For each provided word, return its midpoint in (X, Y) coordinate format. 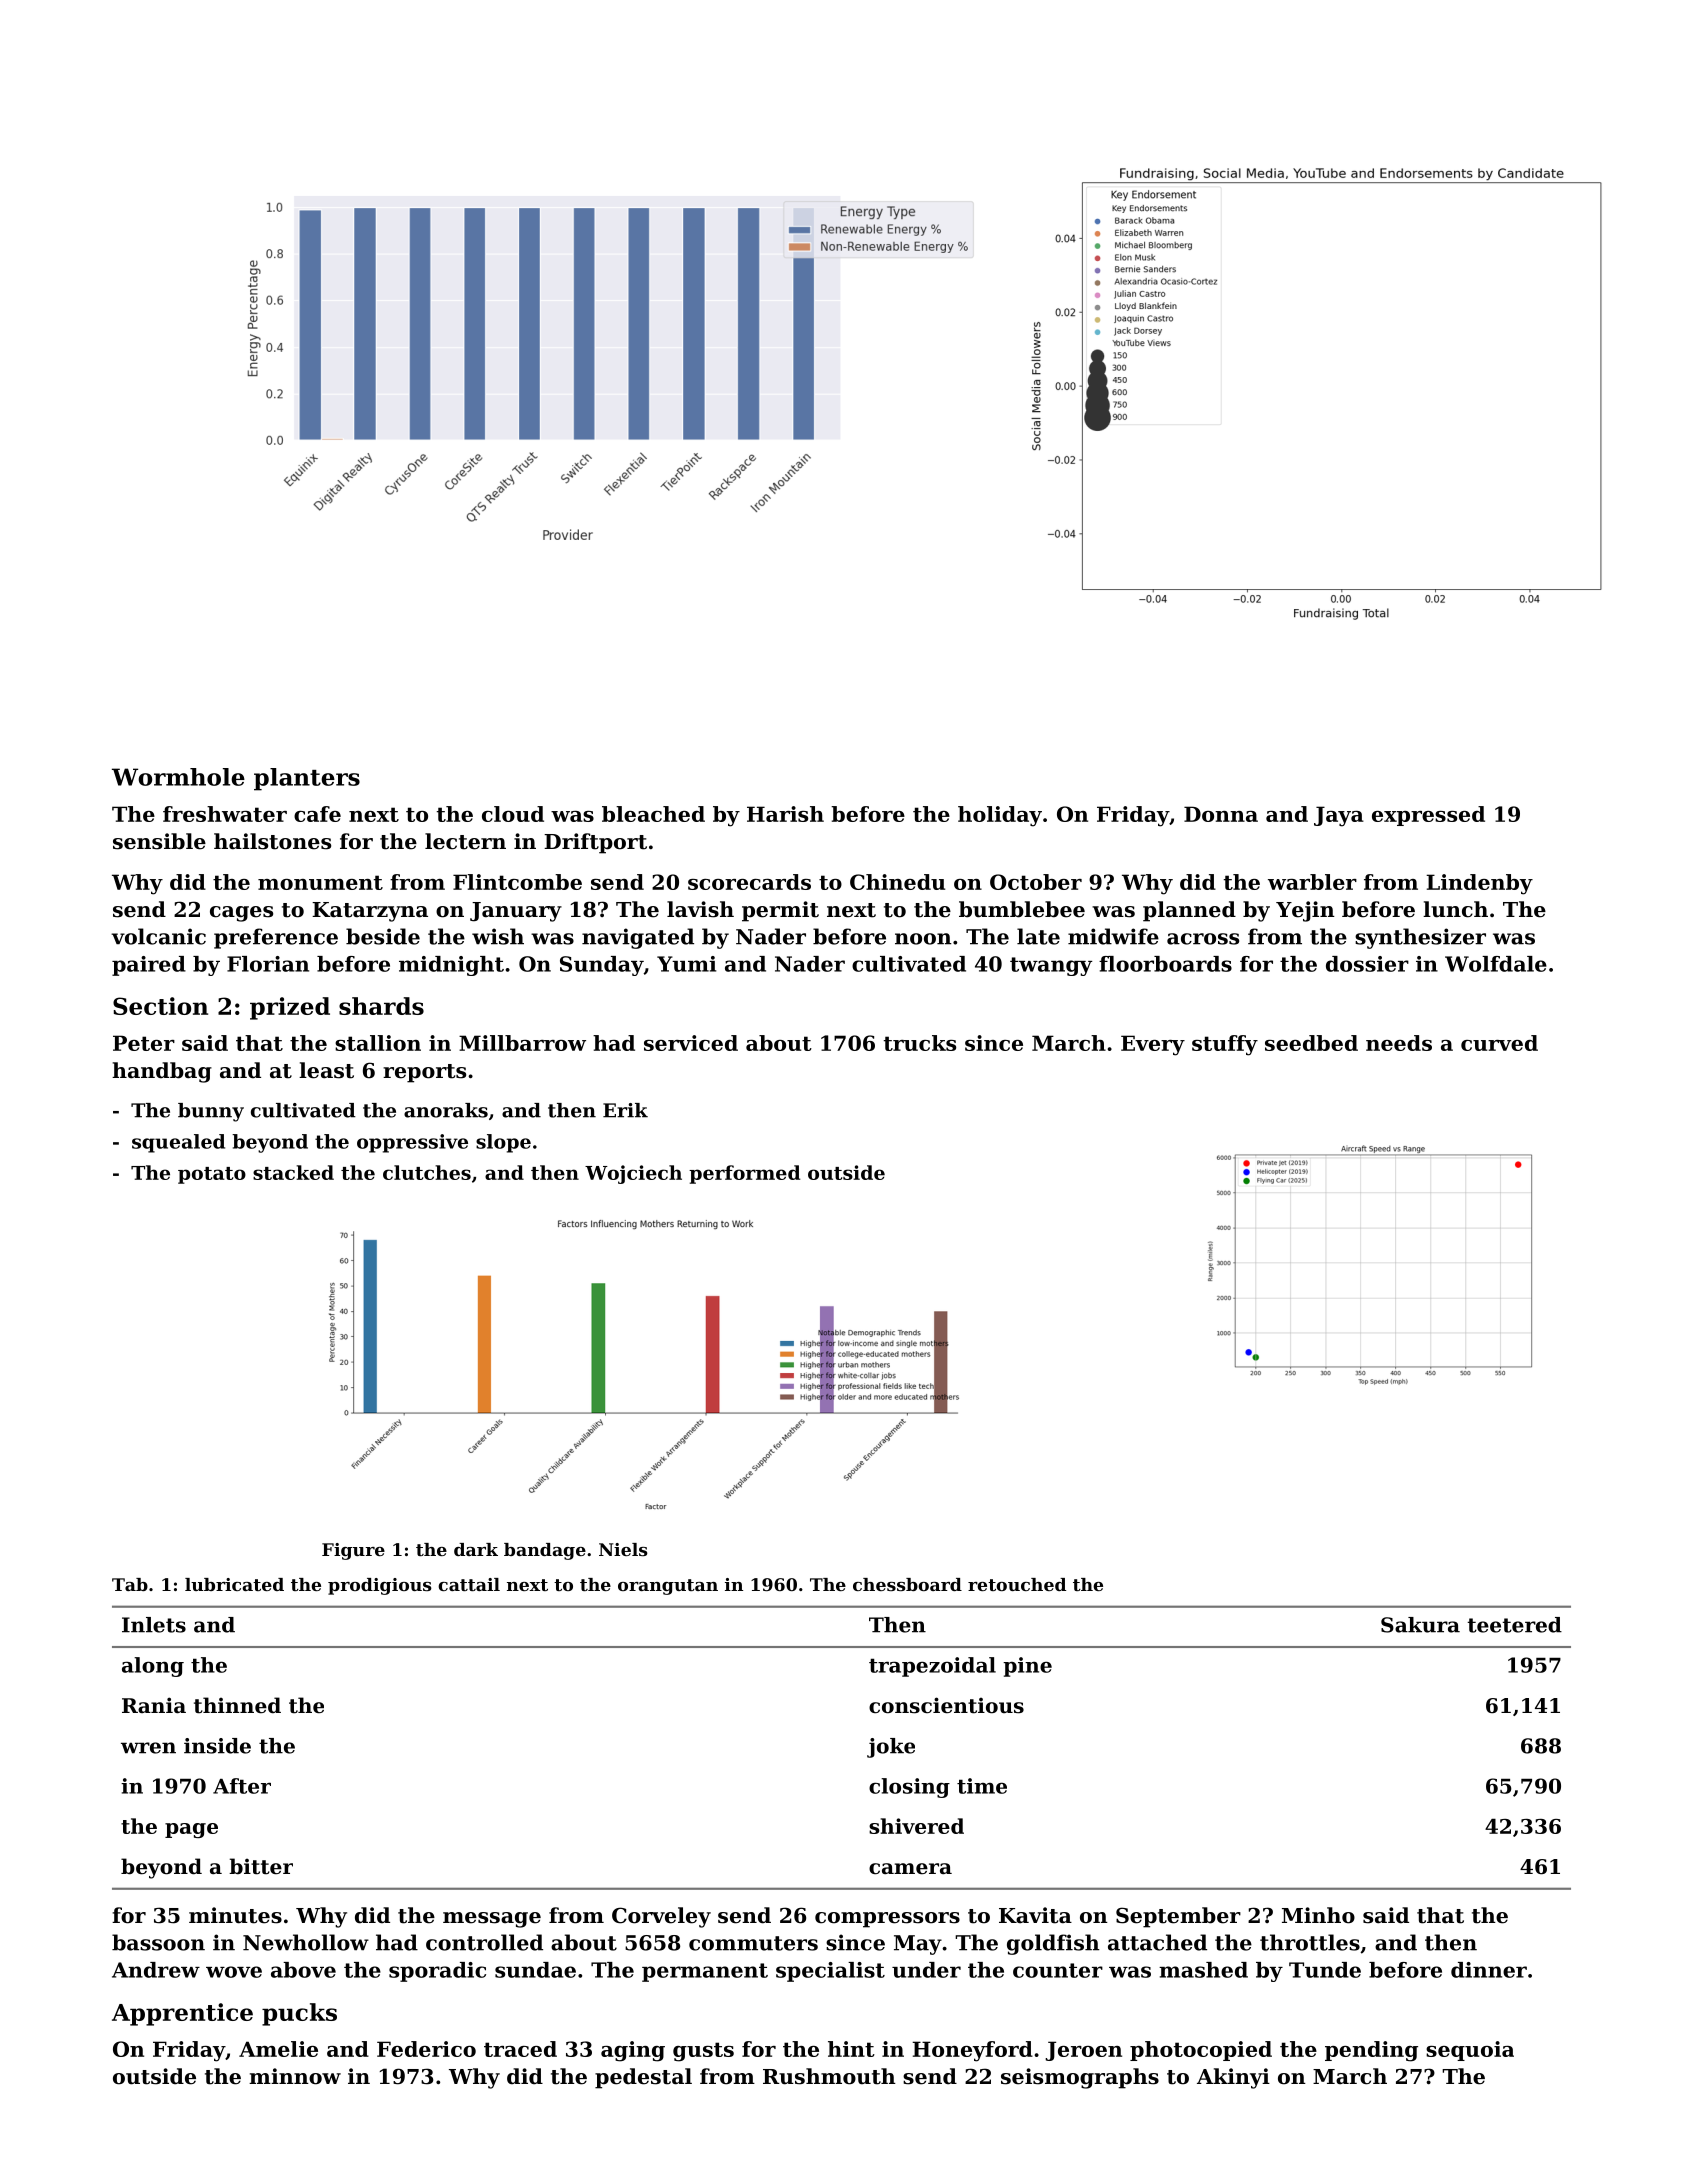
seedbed (1311, 1043)
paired (149, 966)
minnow (295, 2076)
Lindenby (1479, 884)
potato (212, 1175)
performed (744, 1174)
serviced (691, 1043)
